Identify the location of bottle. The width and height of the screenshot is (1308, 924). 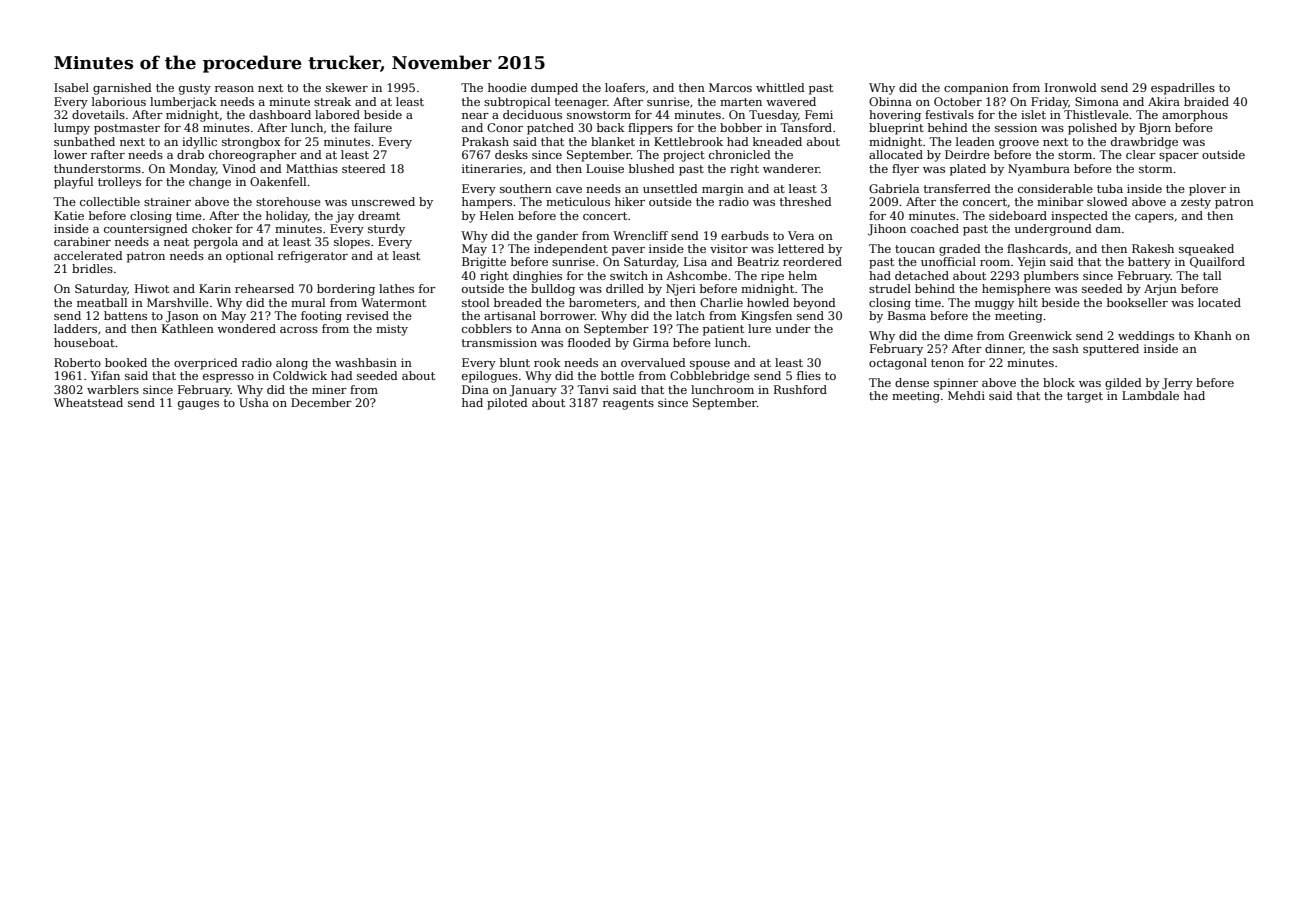
(617, 375).
